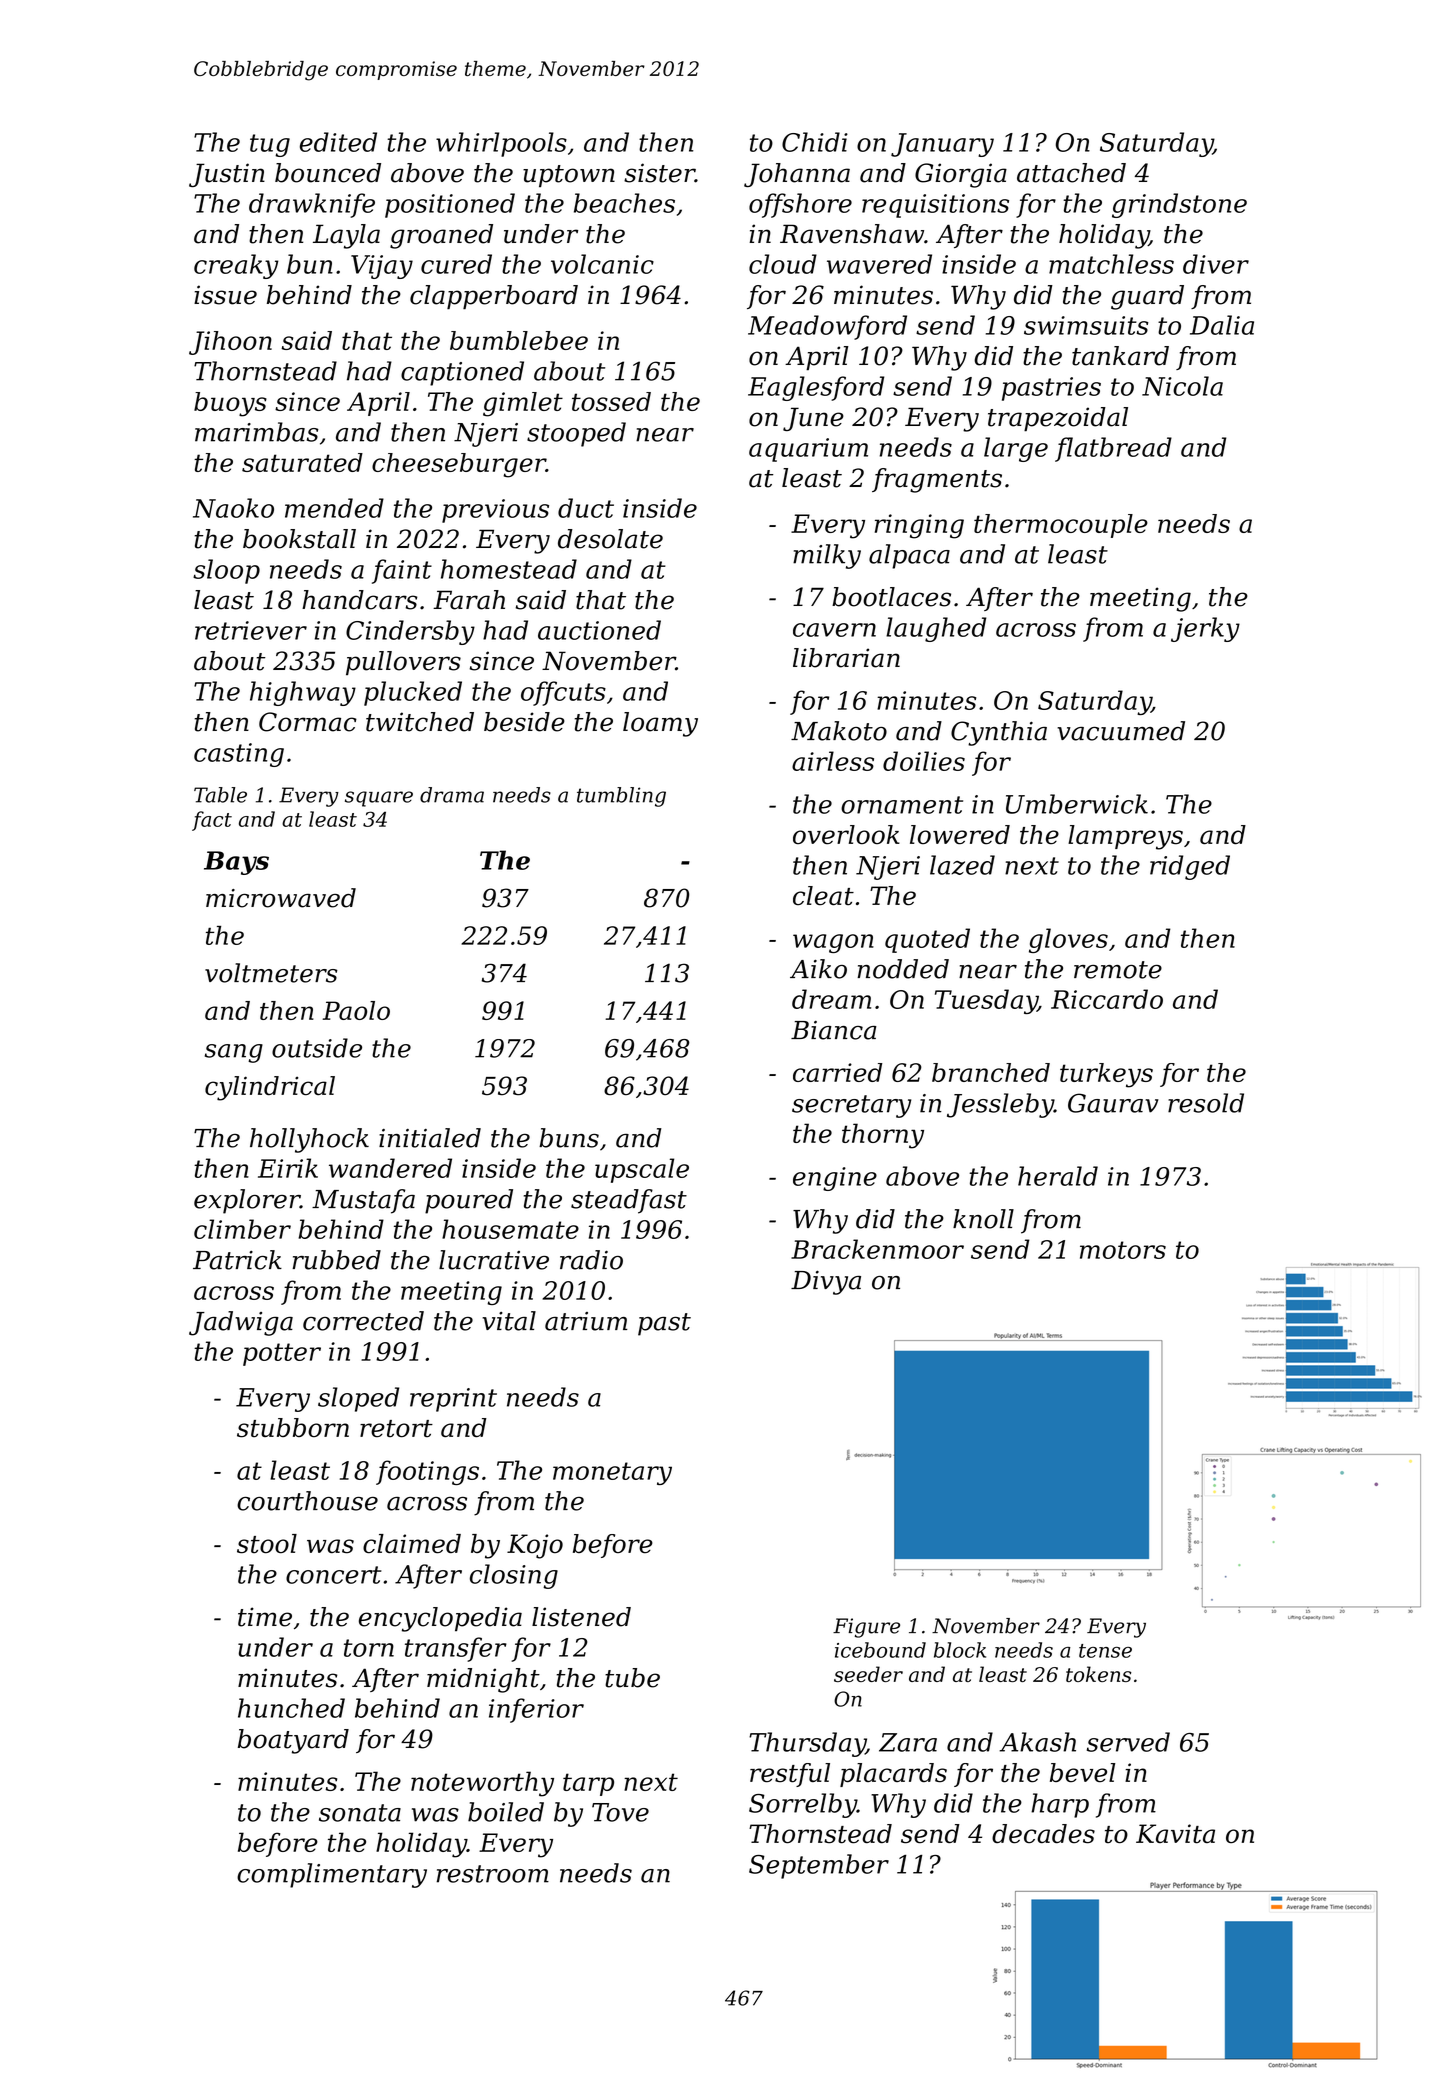 The image size is (1450, 2100). Describe the element at coordinates (1105, 1651) in the screenshot. I see `tense` at that location.
